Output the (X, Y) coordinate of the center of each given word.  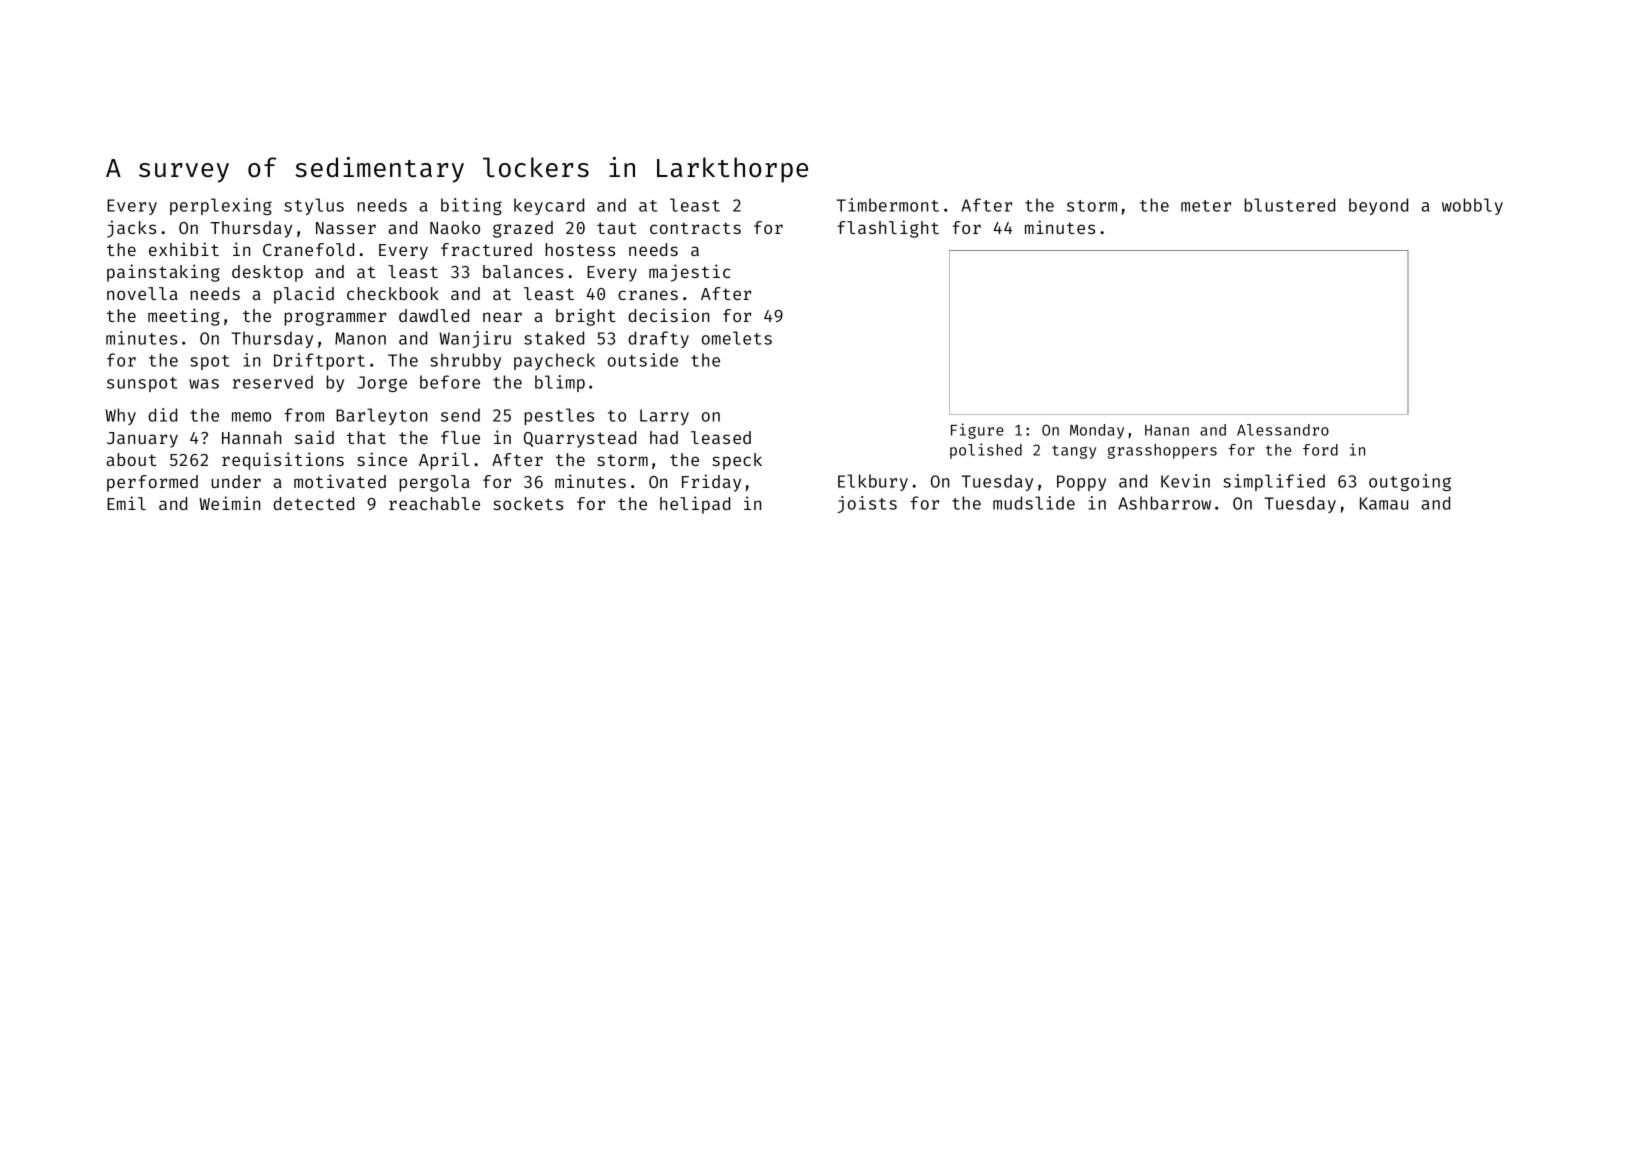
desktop (267, 273)
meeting (184, 317)
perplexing (221, 206)
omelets (737, 338)
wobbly (1472, 206)
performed (152, 483)
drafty (658, 339)
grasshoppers (1162, 451)
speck (737, 461)
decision (668, 315)
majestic (689, 273)
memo (251, 417)
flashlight (888, 229)
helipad (695, 505)
